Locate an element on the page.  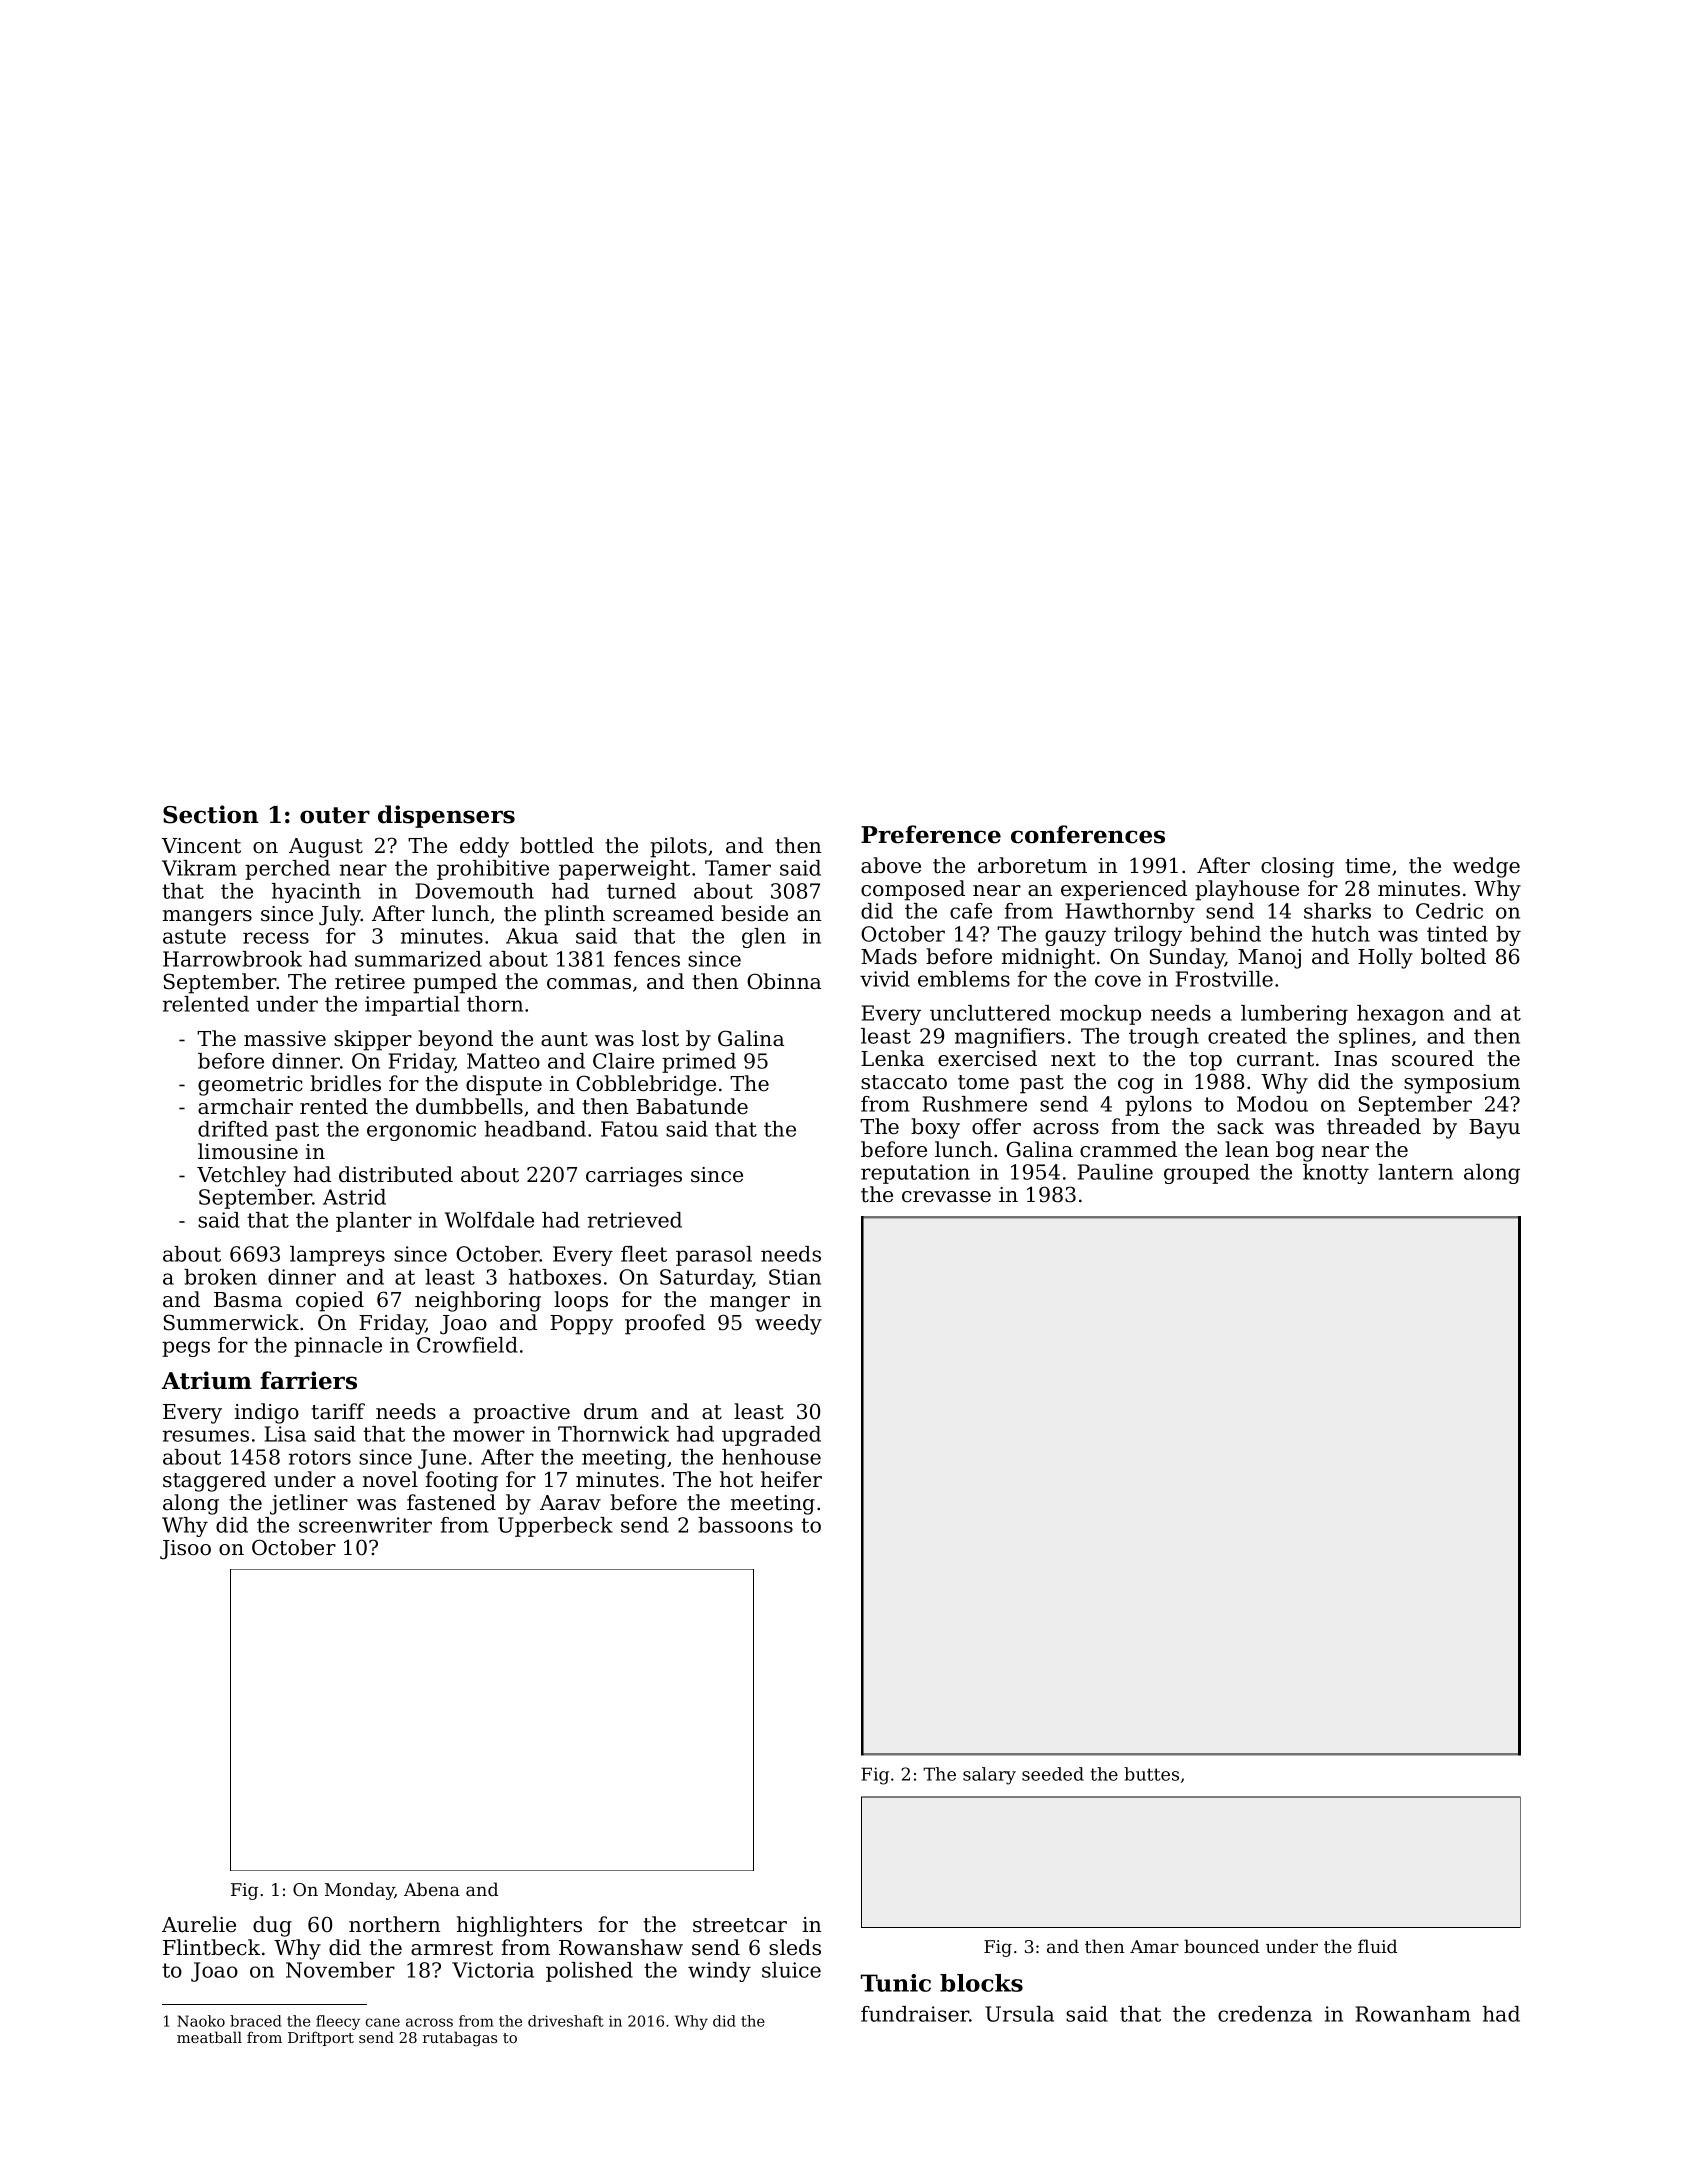
Section is located at coordinates (211, 814).
